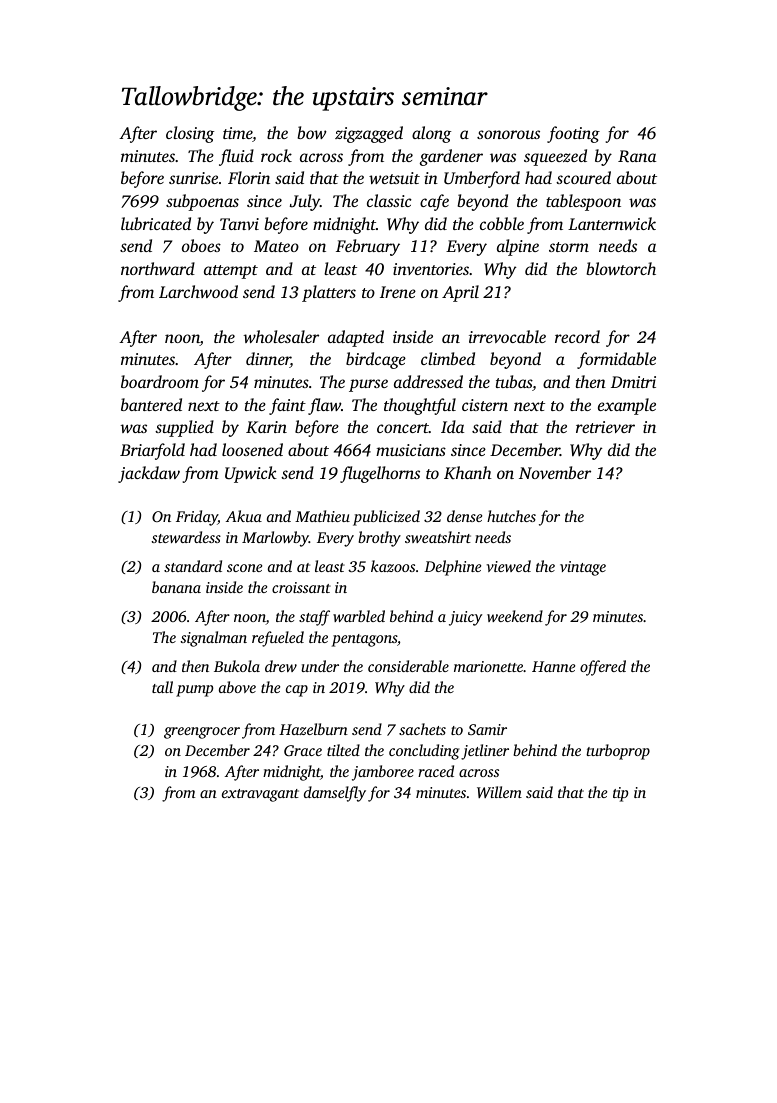  I want to click on Irene, so click(398, 292).
